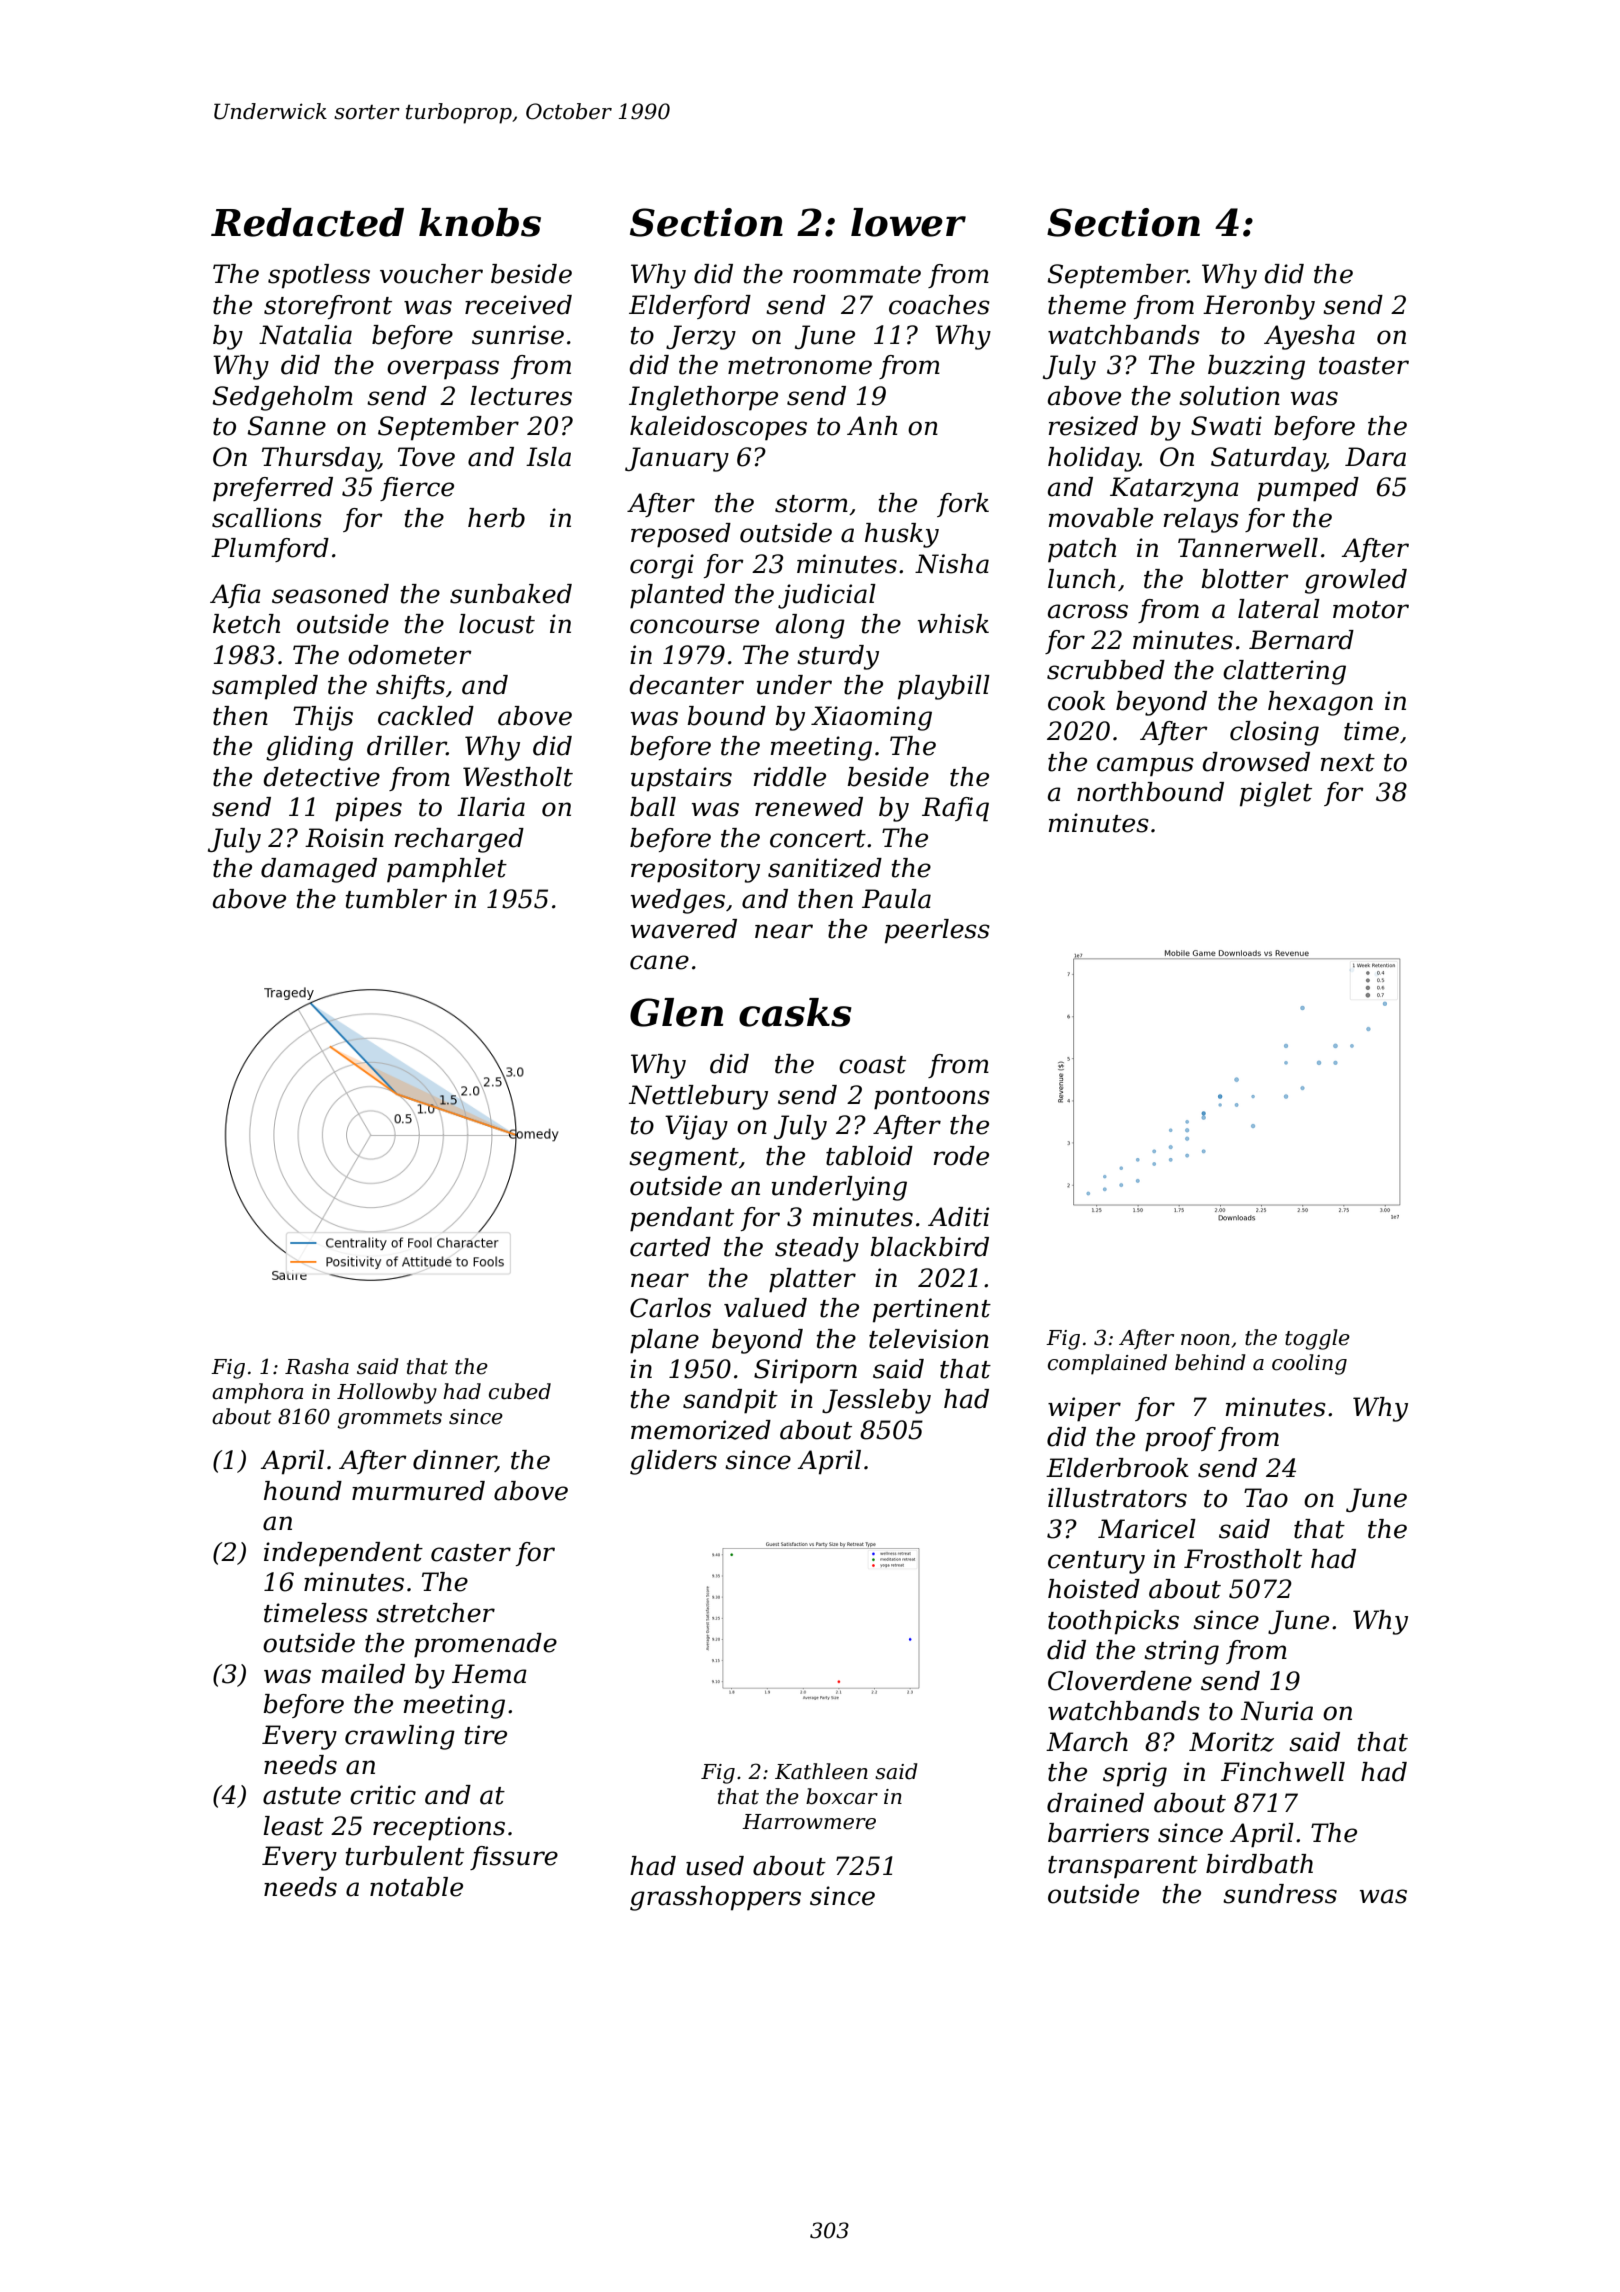 The width and height of the screenshot is (1620, 2292). I want to click on birdbath, so click(1259, 1864).
